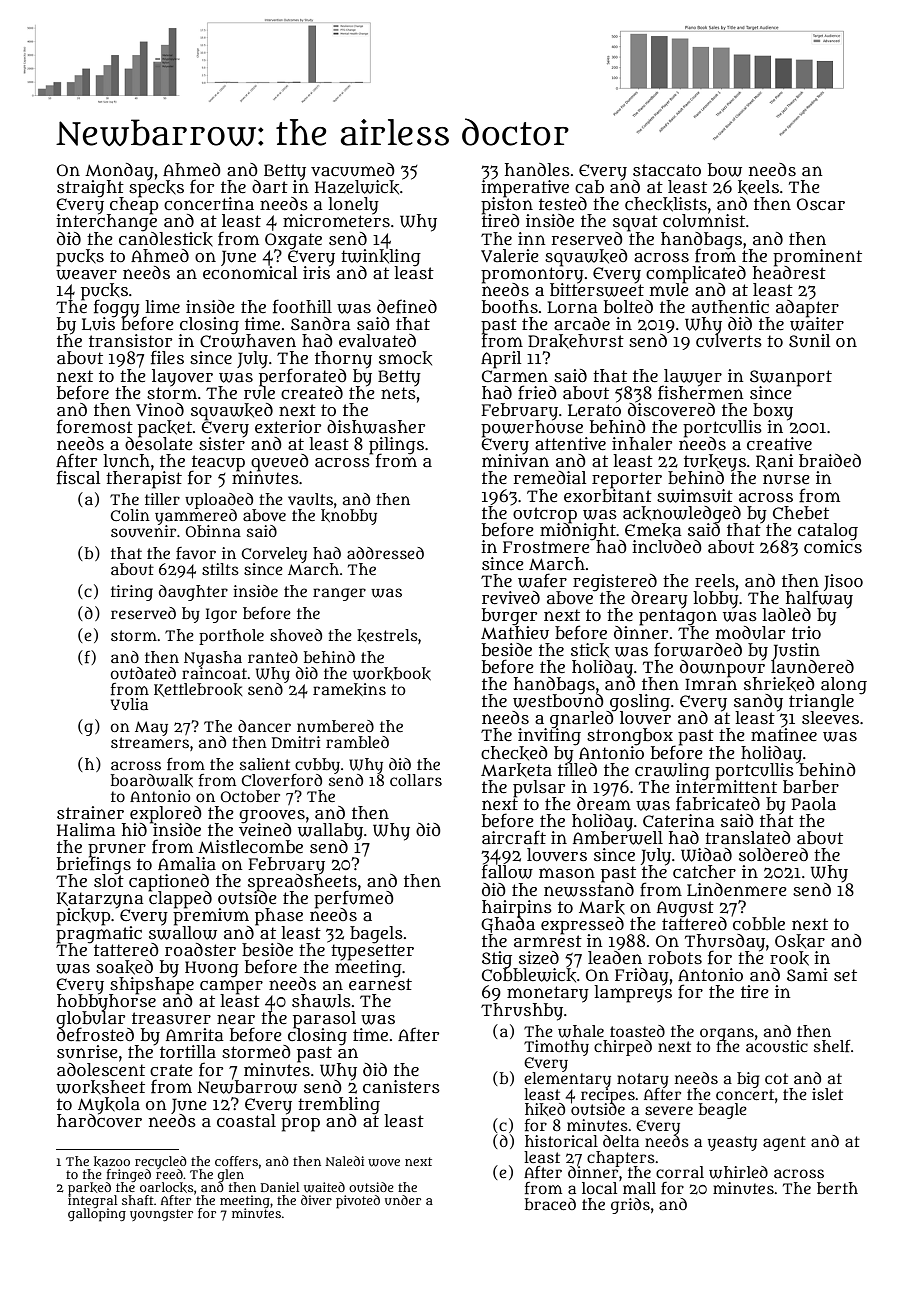 The image size is (924, 1314). Describe the element at coordinates (671, 409) in the screenshot. I see `discovered` at that location.
